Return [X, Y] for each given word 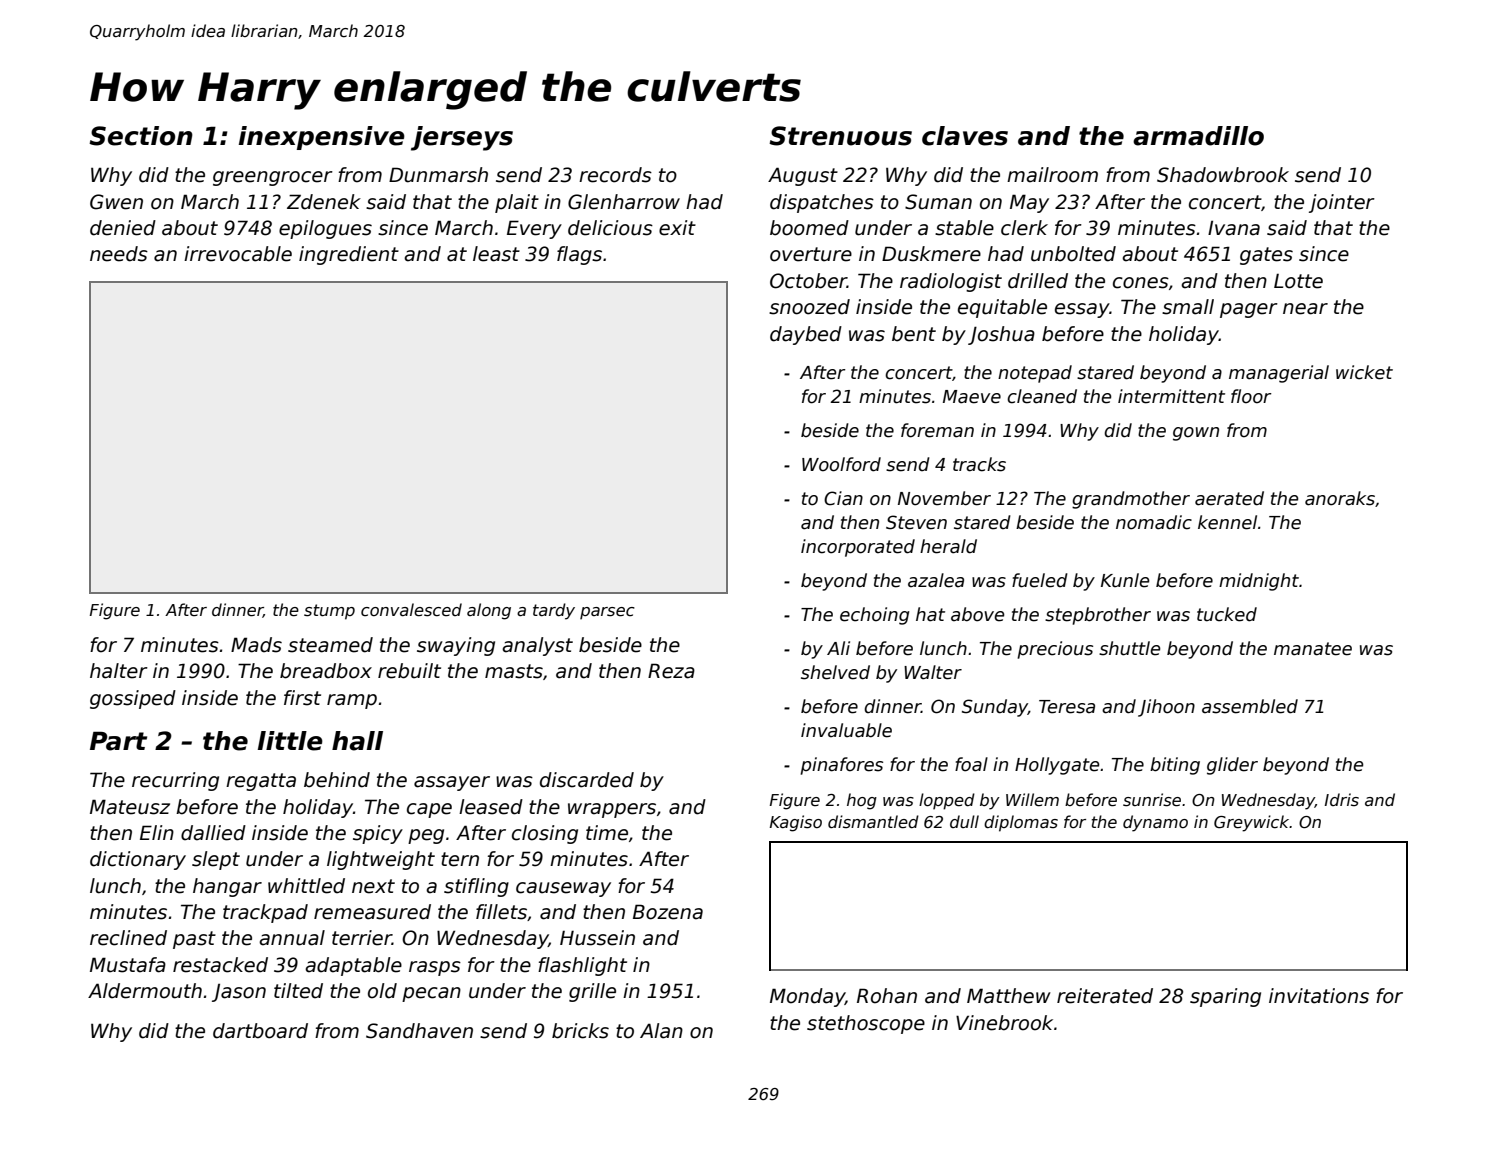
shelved [835, 672]
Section [141, 136]
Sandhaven [419, 1031]
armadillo [1198, 136]
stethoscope [866, 1024]
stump [329, 612]
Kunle [1125, 580]
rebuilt [409, 671]
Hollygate [1057, 766]
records [615, 175]
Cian [843, 498]
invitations [1319, 996]
